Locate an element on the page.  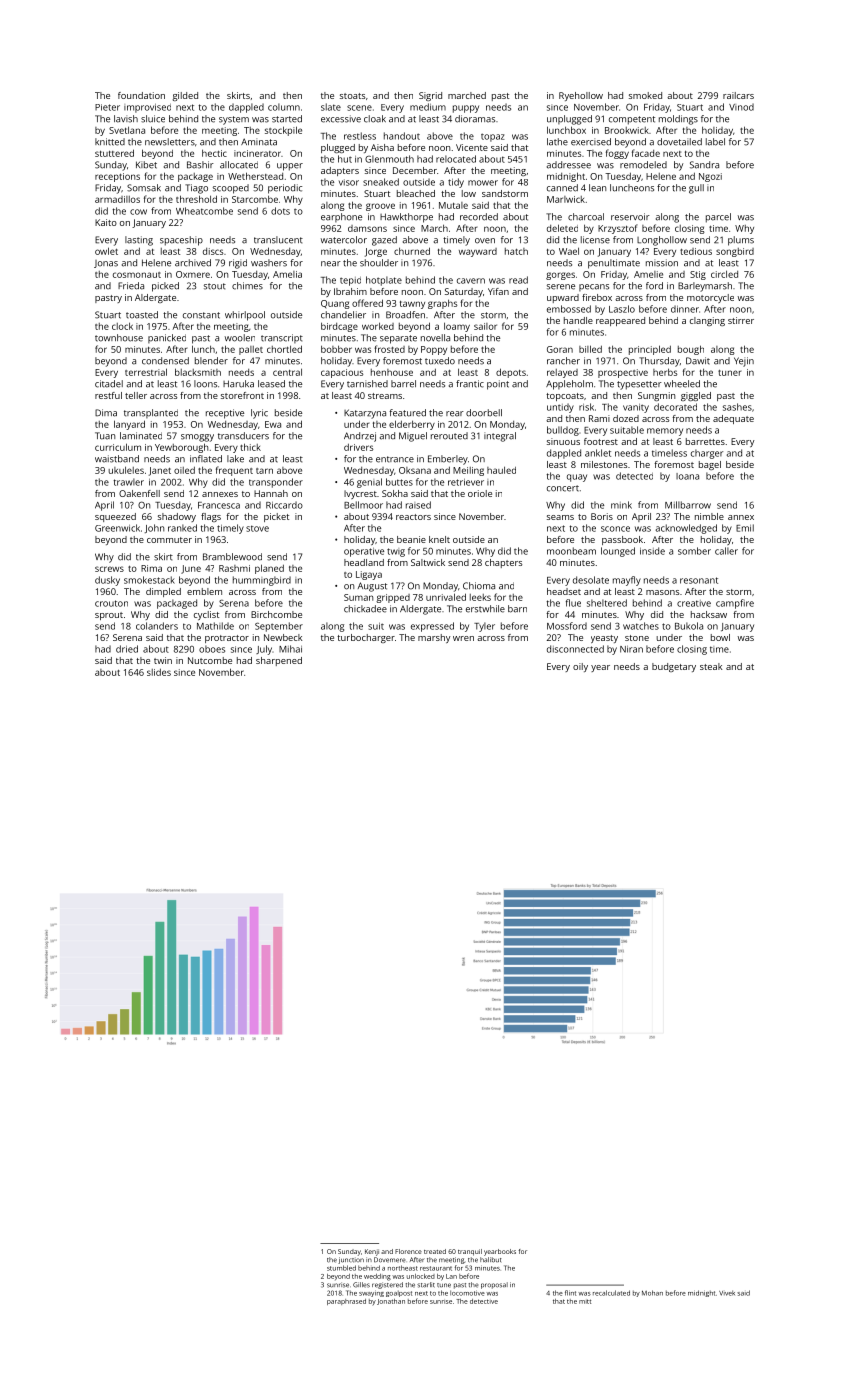
read is located at coordinates (518, 280).
